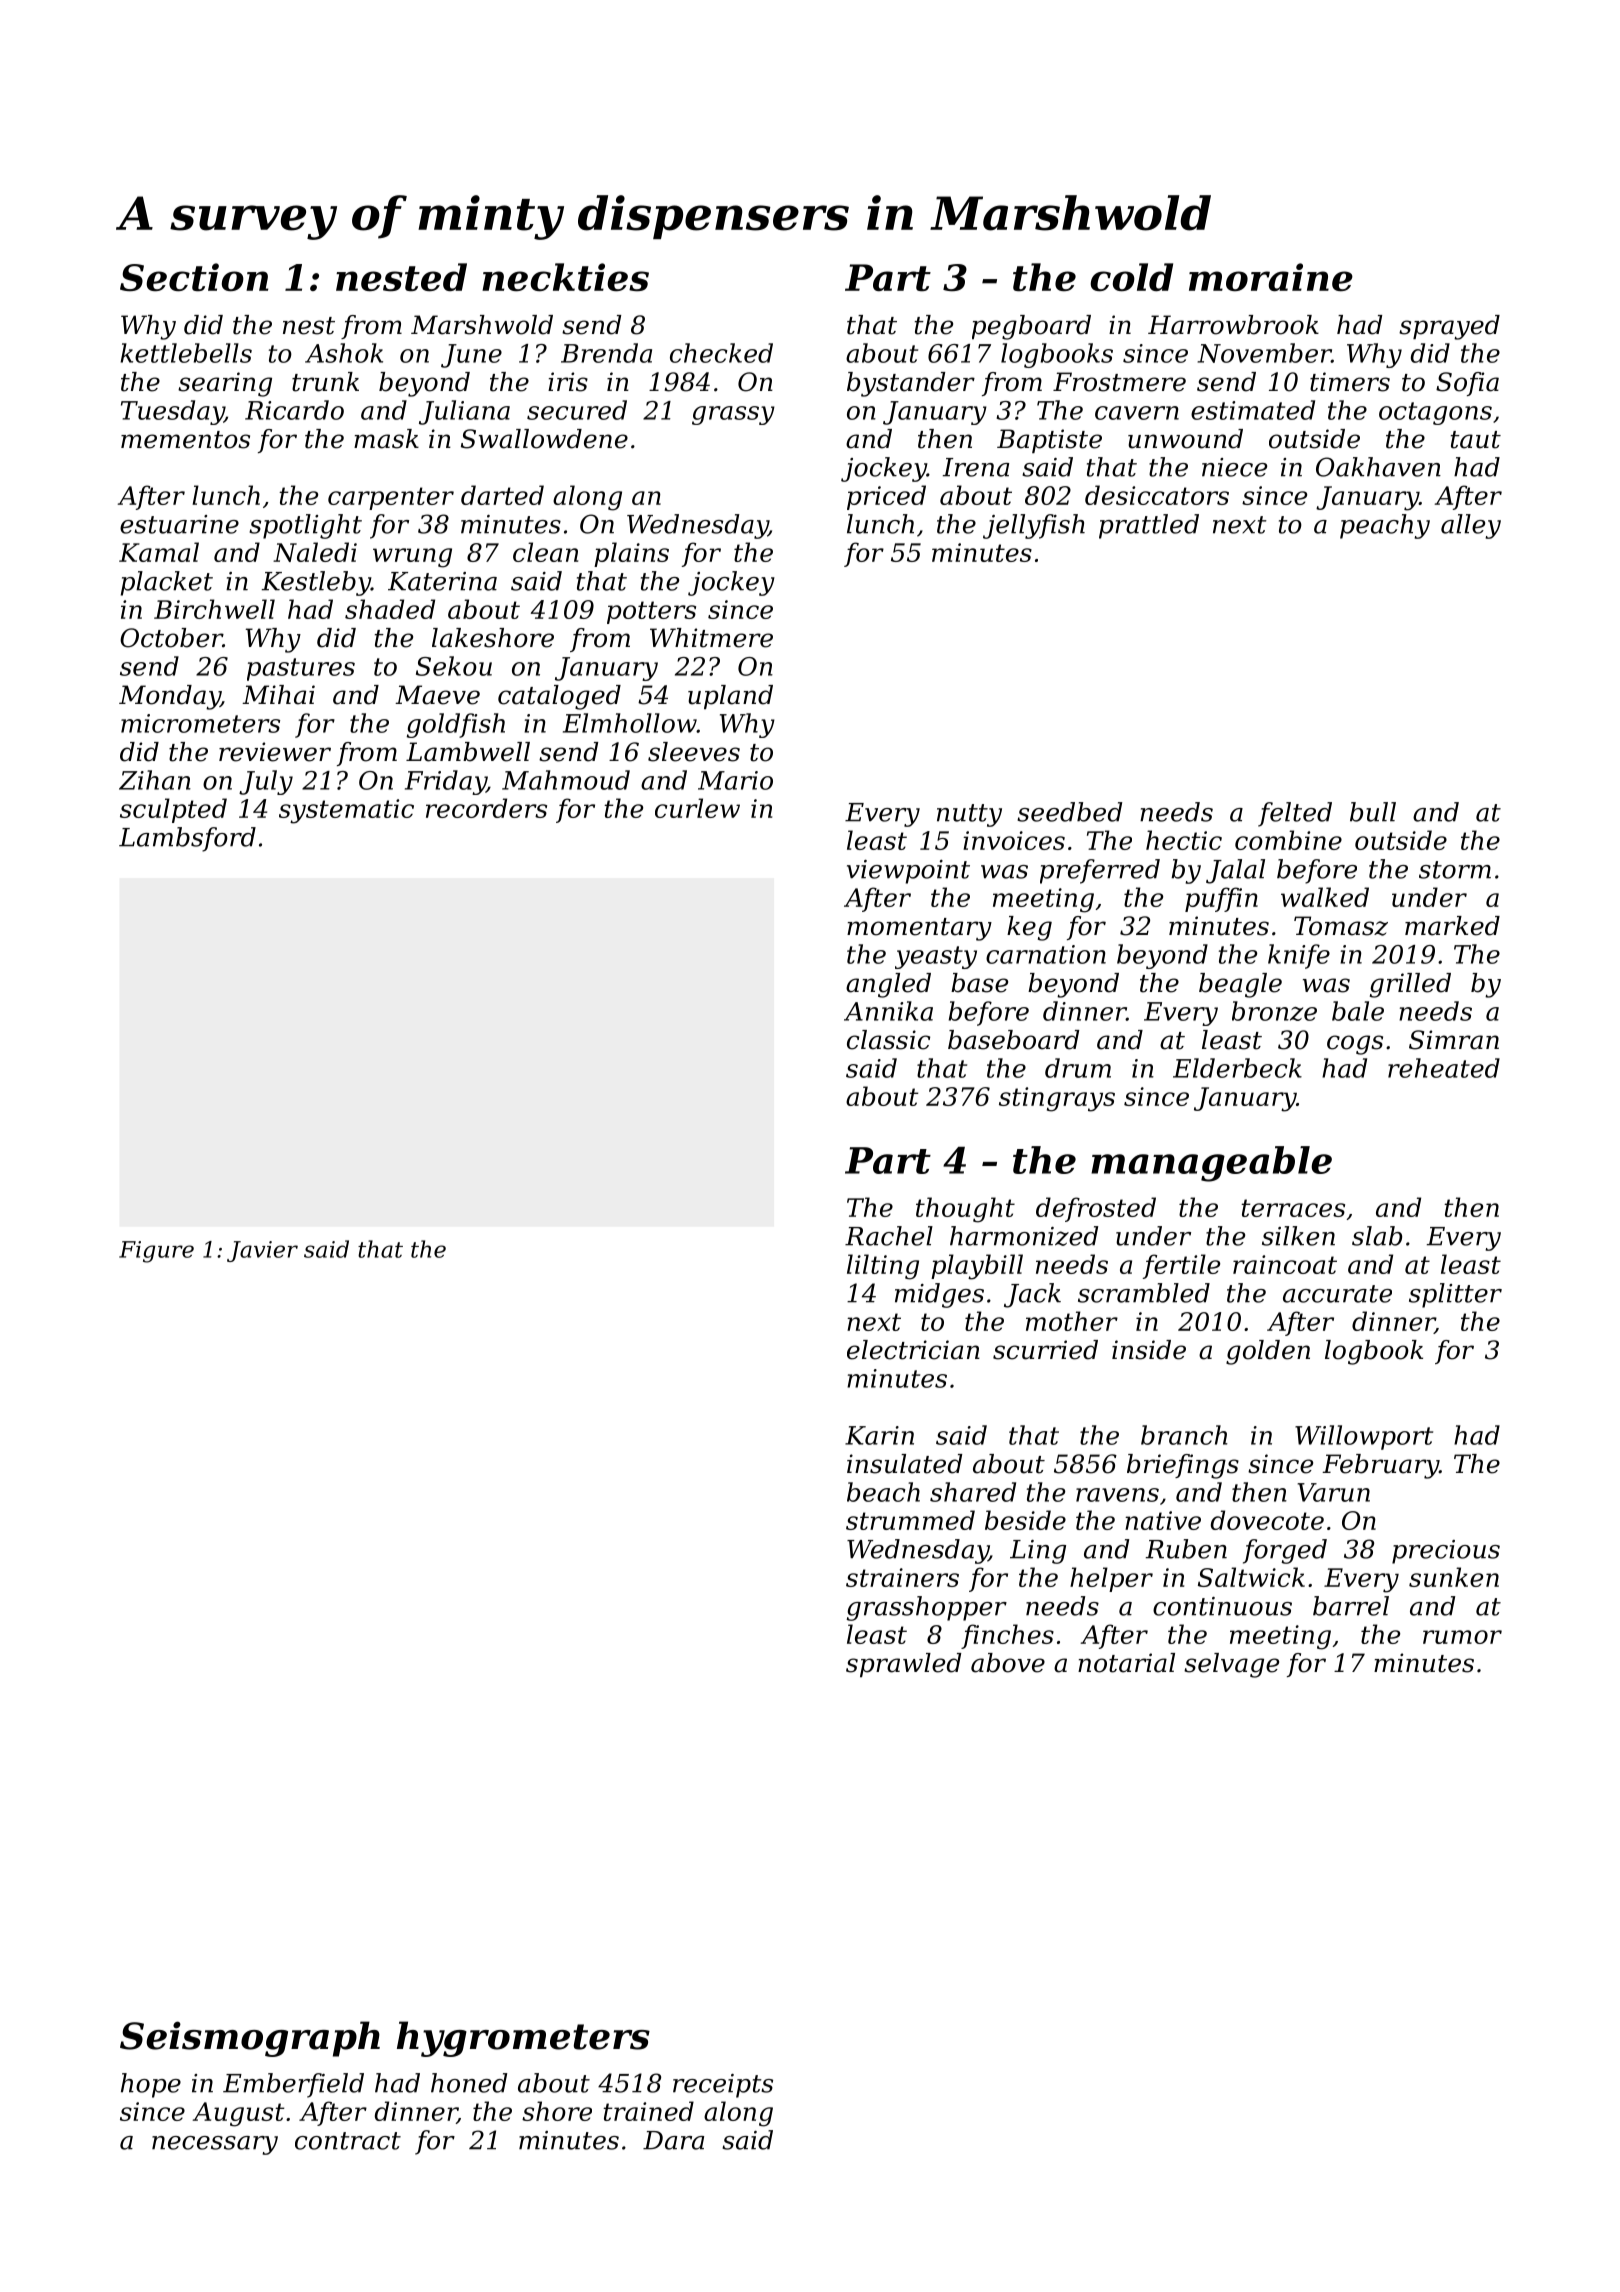  I want to click on Section, so click(194, 277).
